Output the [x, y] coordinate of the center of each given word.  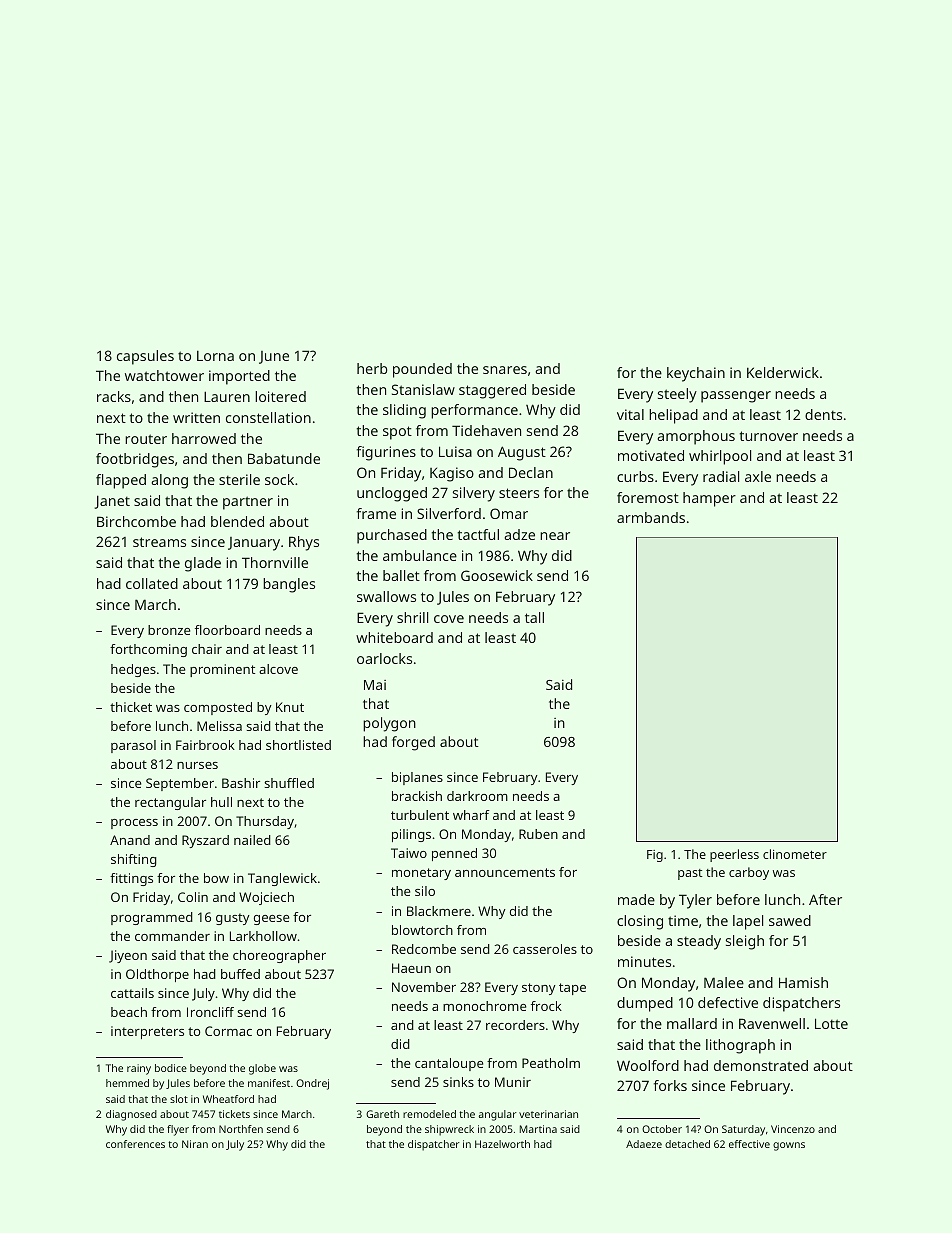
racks [114, 396]
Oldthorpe [157, 975]
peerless [734, 855]
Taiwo [409, 853]
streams [159, 542]
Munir [513, 1082]
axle [758, 476]
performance [474, 411]
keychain [696, 374]
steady [699, 942]
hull [221, 802]
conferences [135, 1144]
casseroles [545, 949]
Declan [531, 472]
